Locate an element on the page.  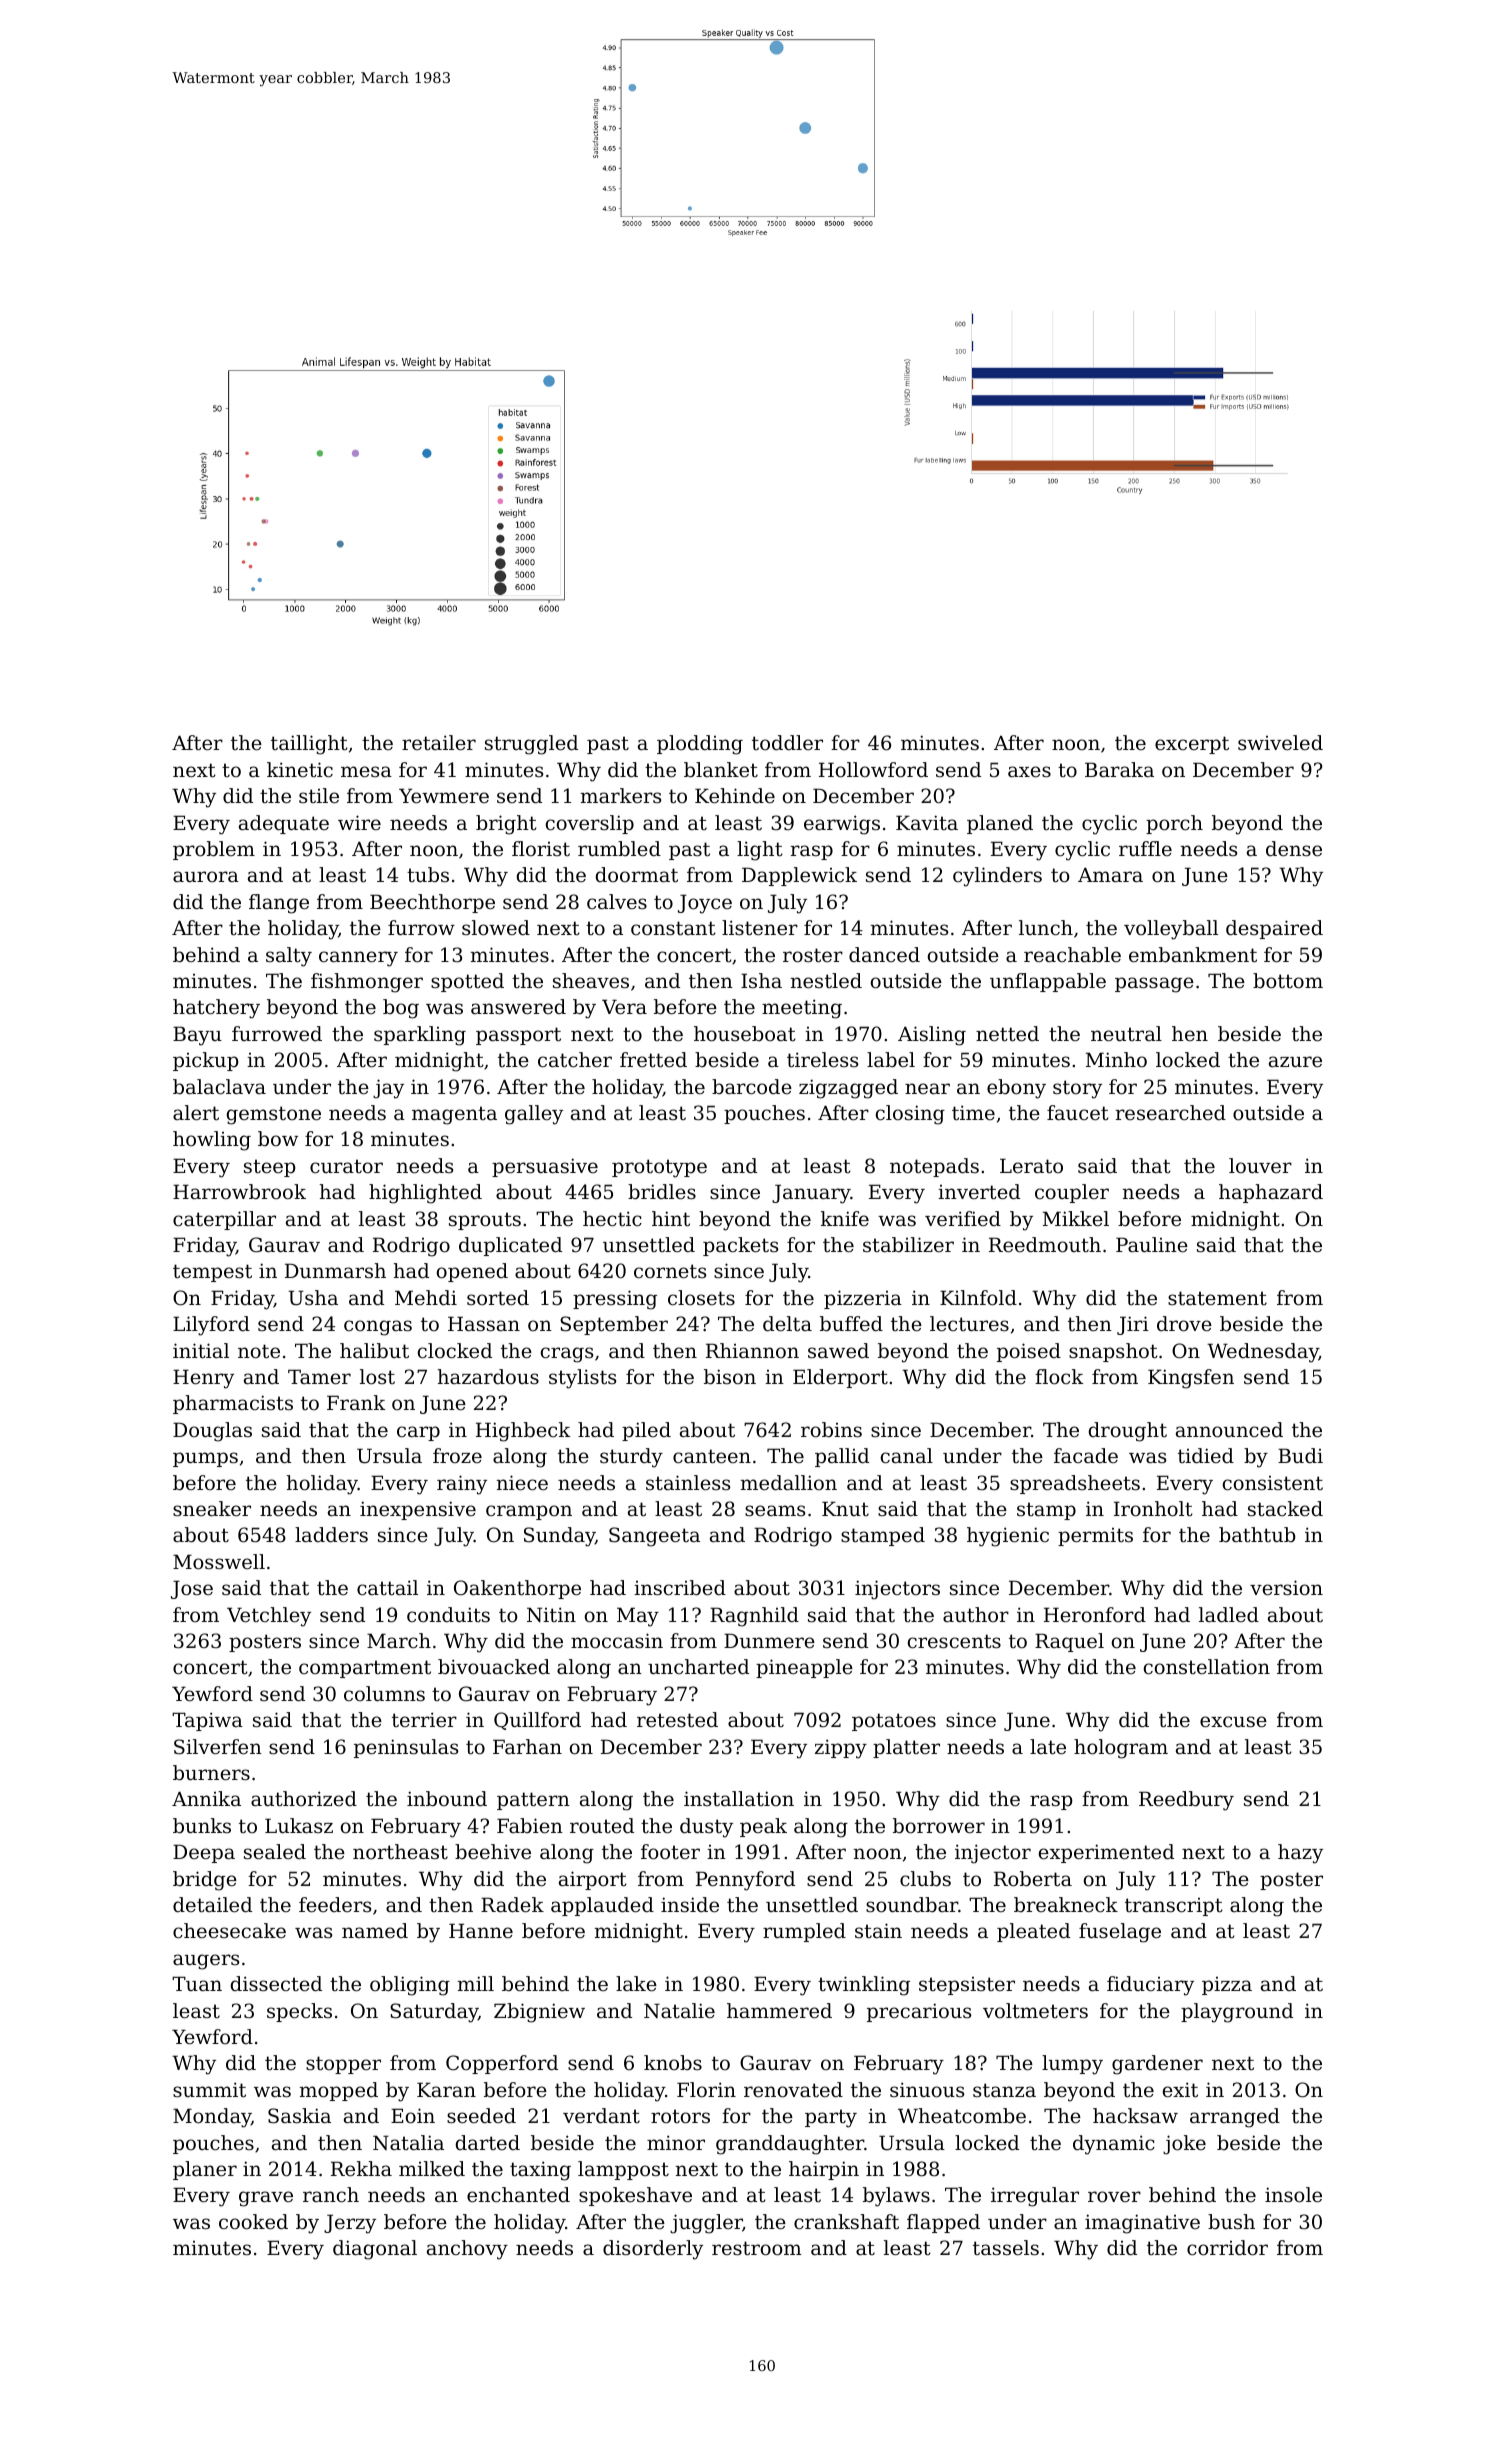
corridor is located at coordinates (1227, 2248).
